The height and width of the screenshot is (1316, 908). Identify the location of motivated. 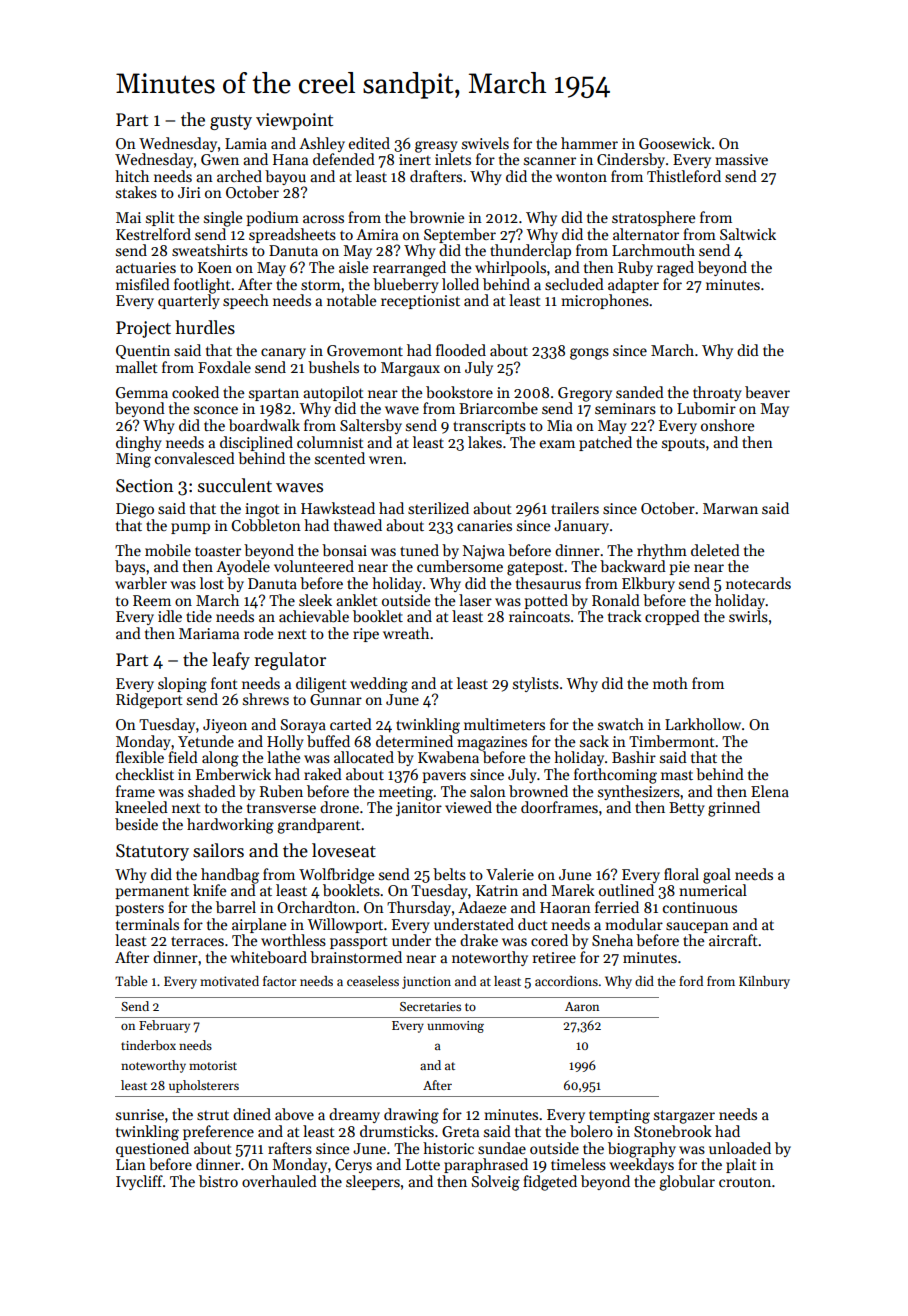
(229, 981).
